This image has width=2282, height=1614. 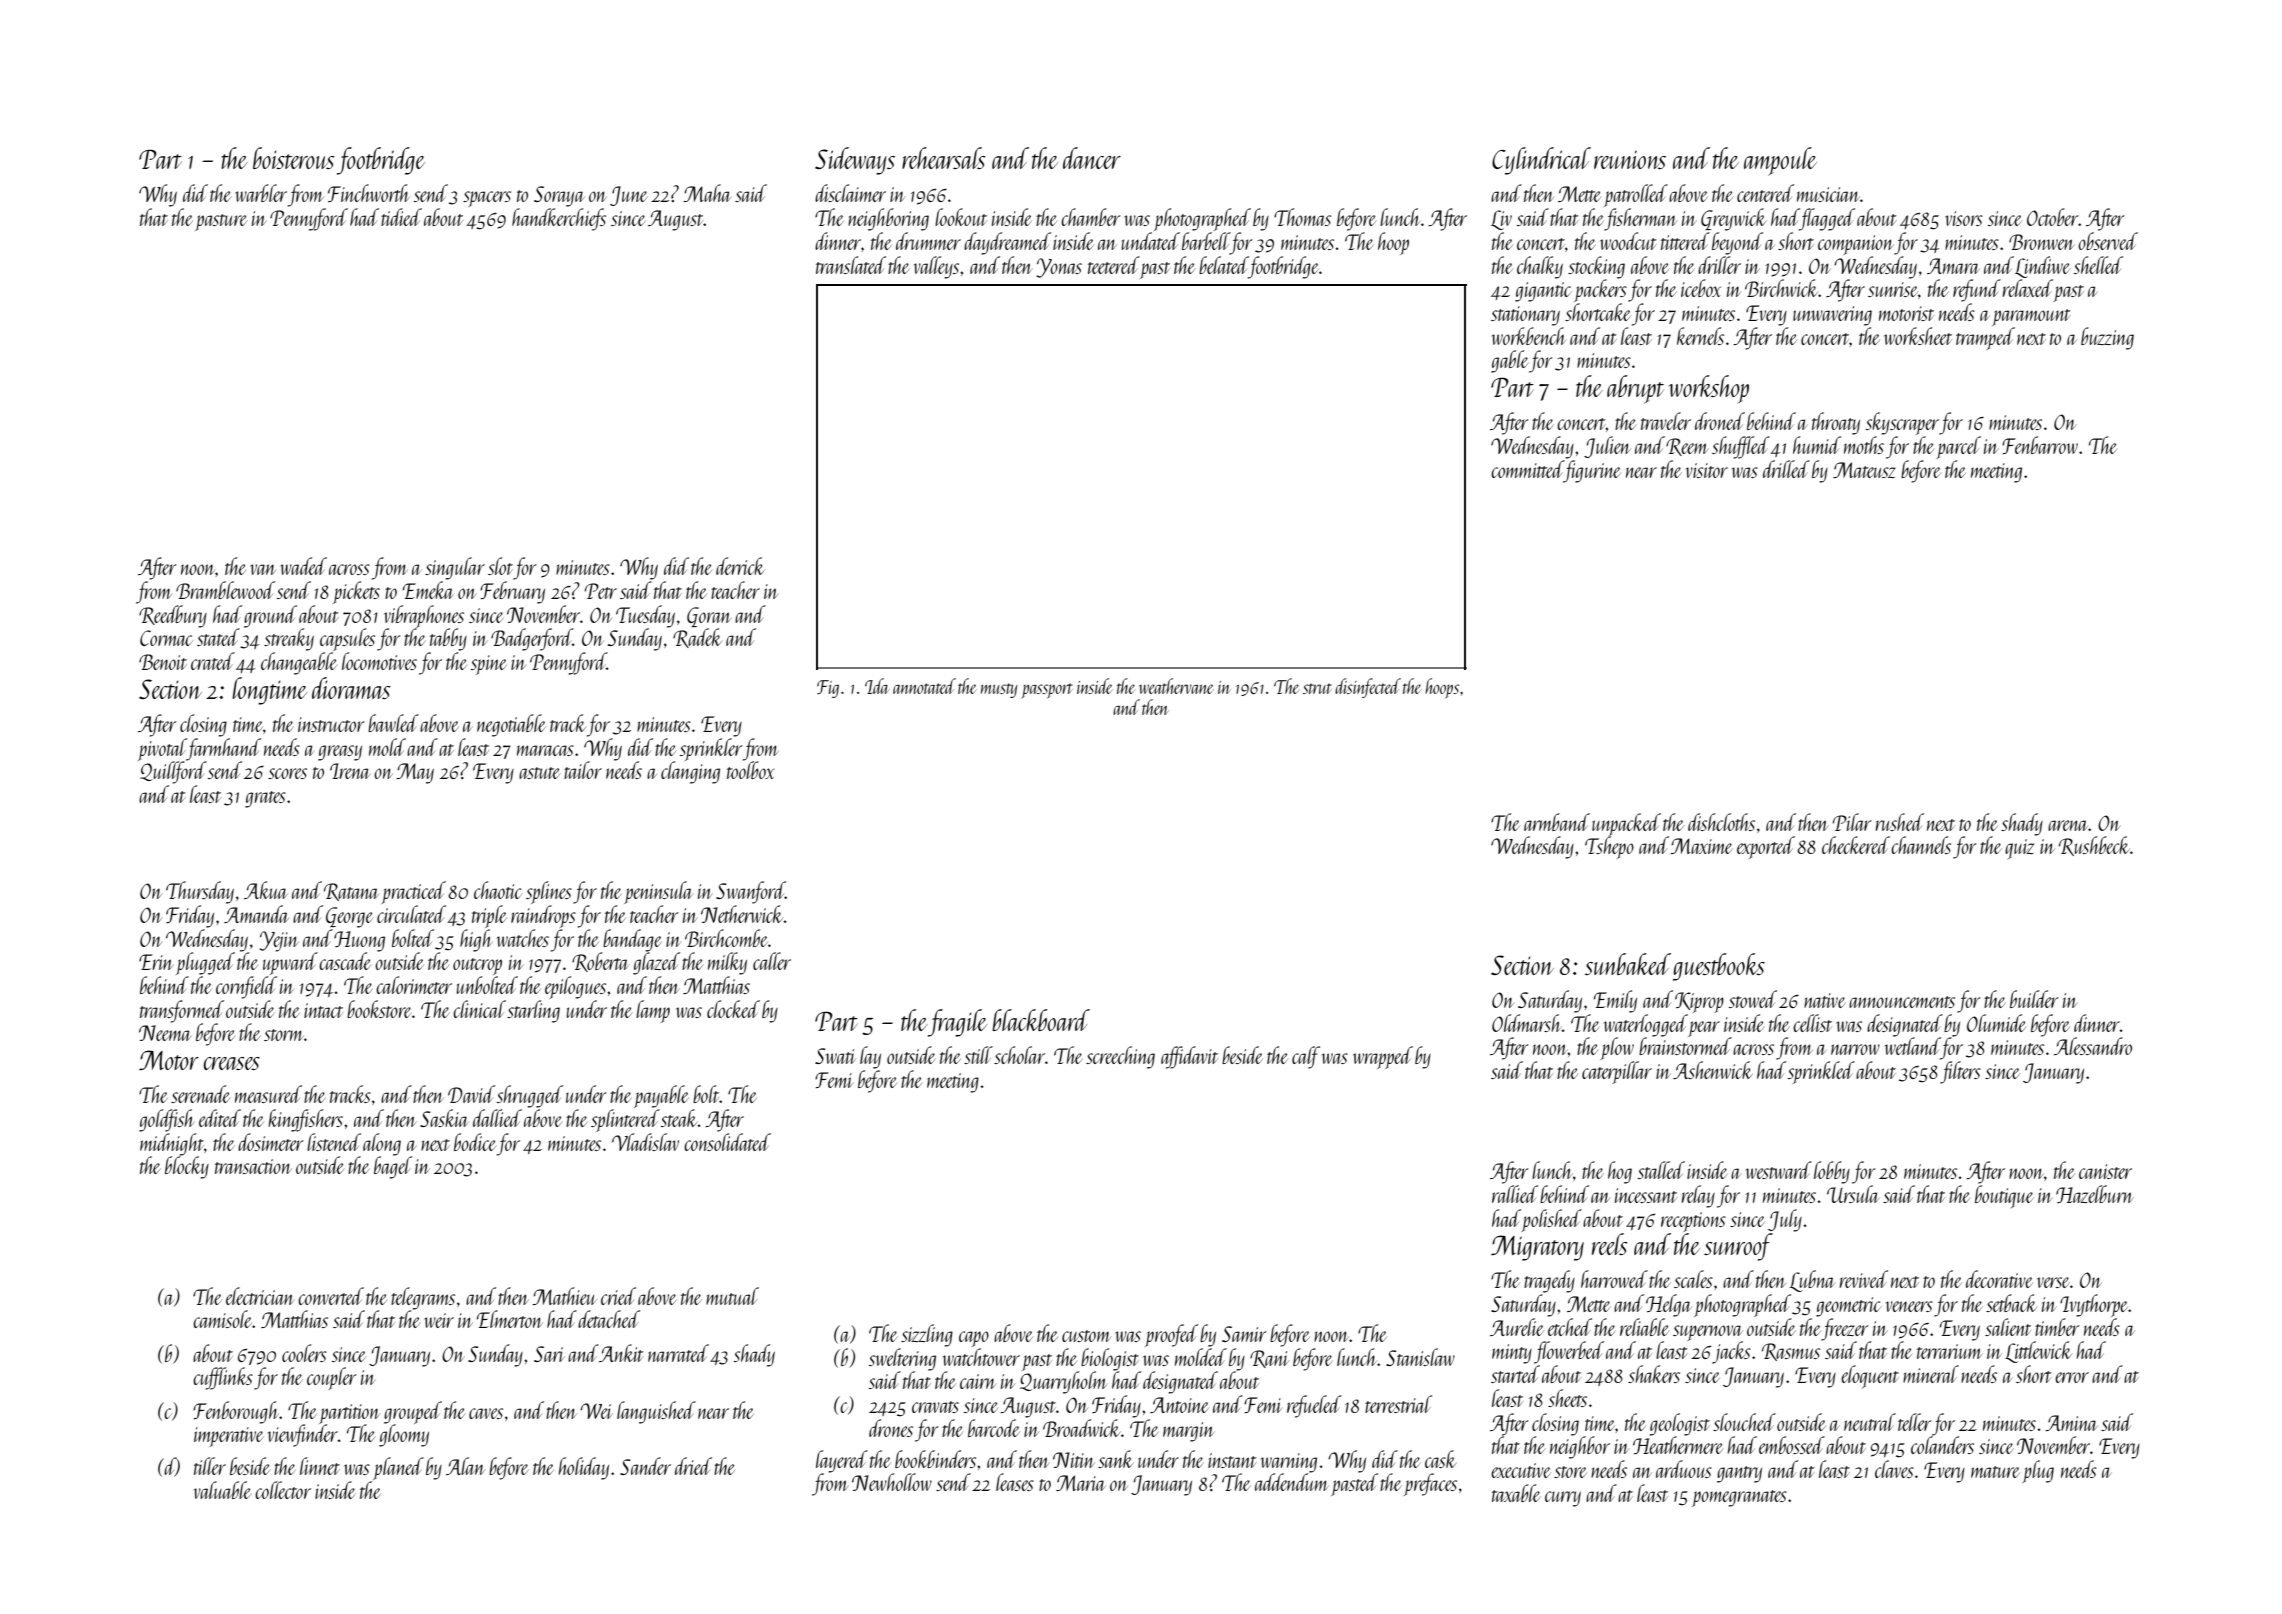 What do you see at coordinates (1092, 158) in the image?
I see `dancer` at bounding box center [1092, 158].
